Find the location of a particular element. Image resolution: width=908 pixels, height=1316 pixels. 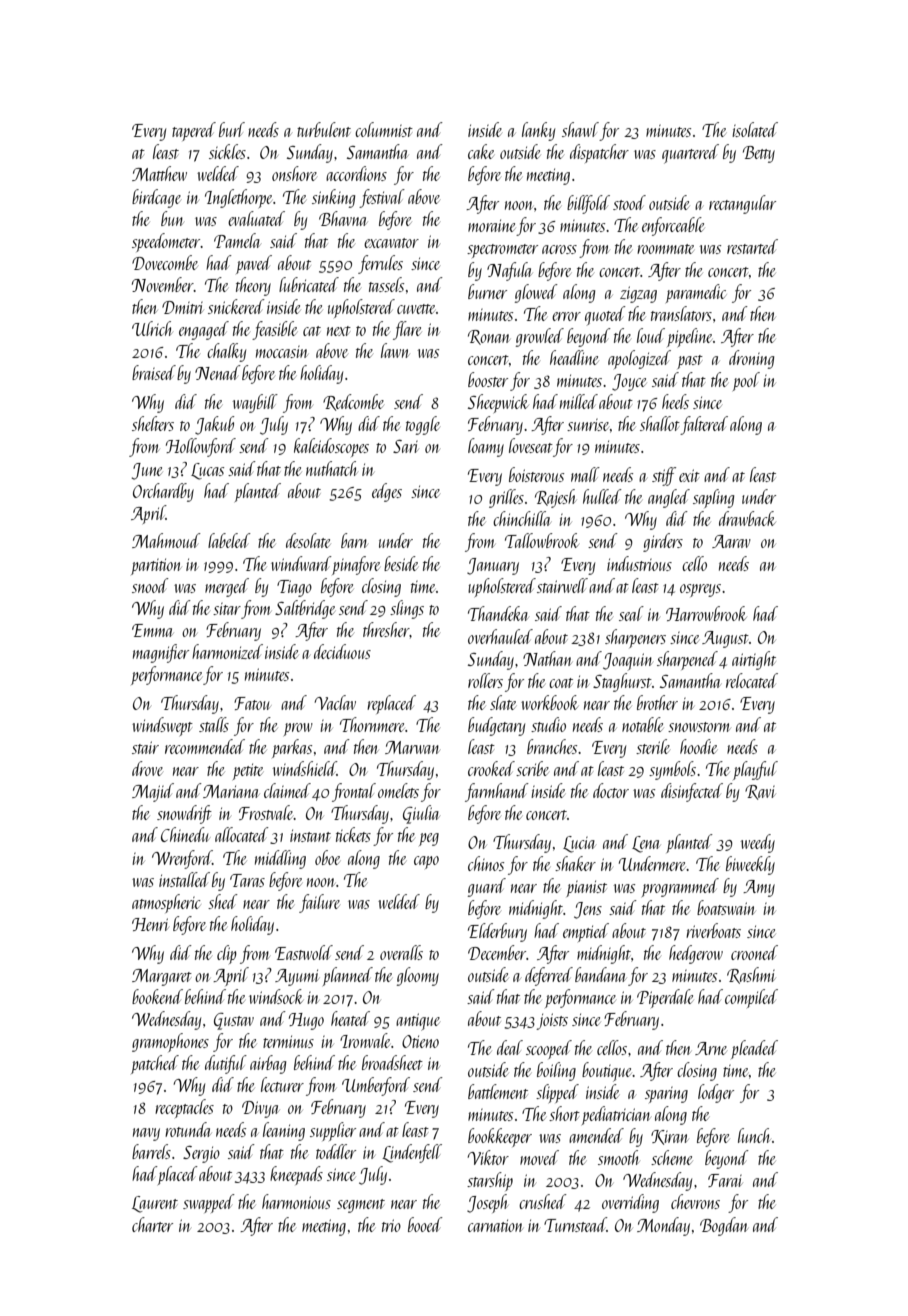

battlement is located at coordinates (498, 1091).
